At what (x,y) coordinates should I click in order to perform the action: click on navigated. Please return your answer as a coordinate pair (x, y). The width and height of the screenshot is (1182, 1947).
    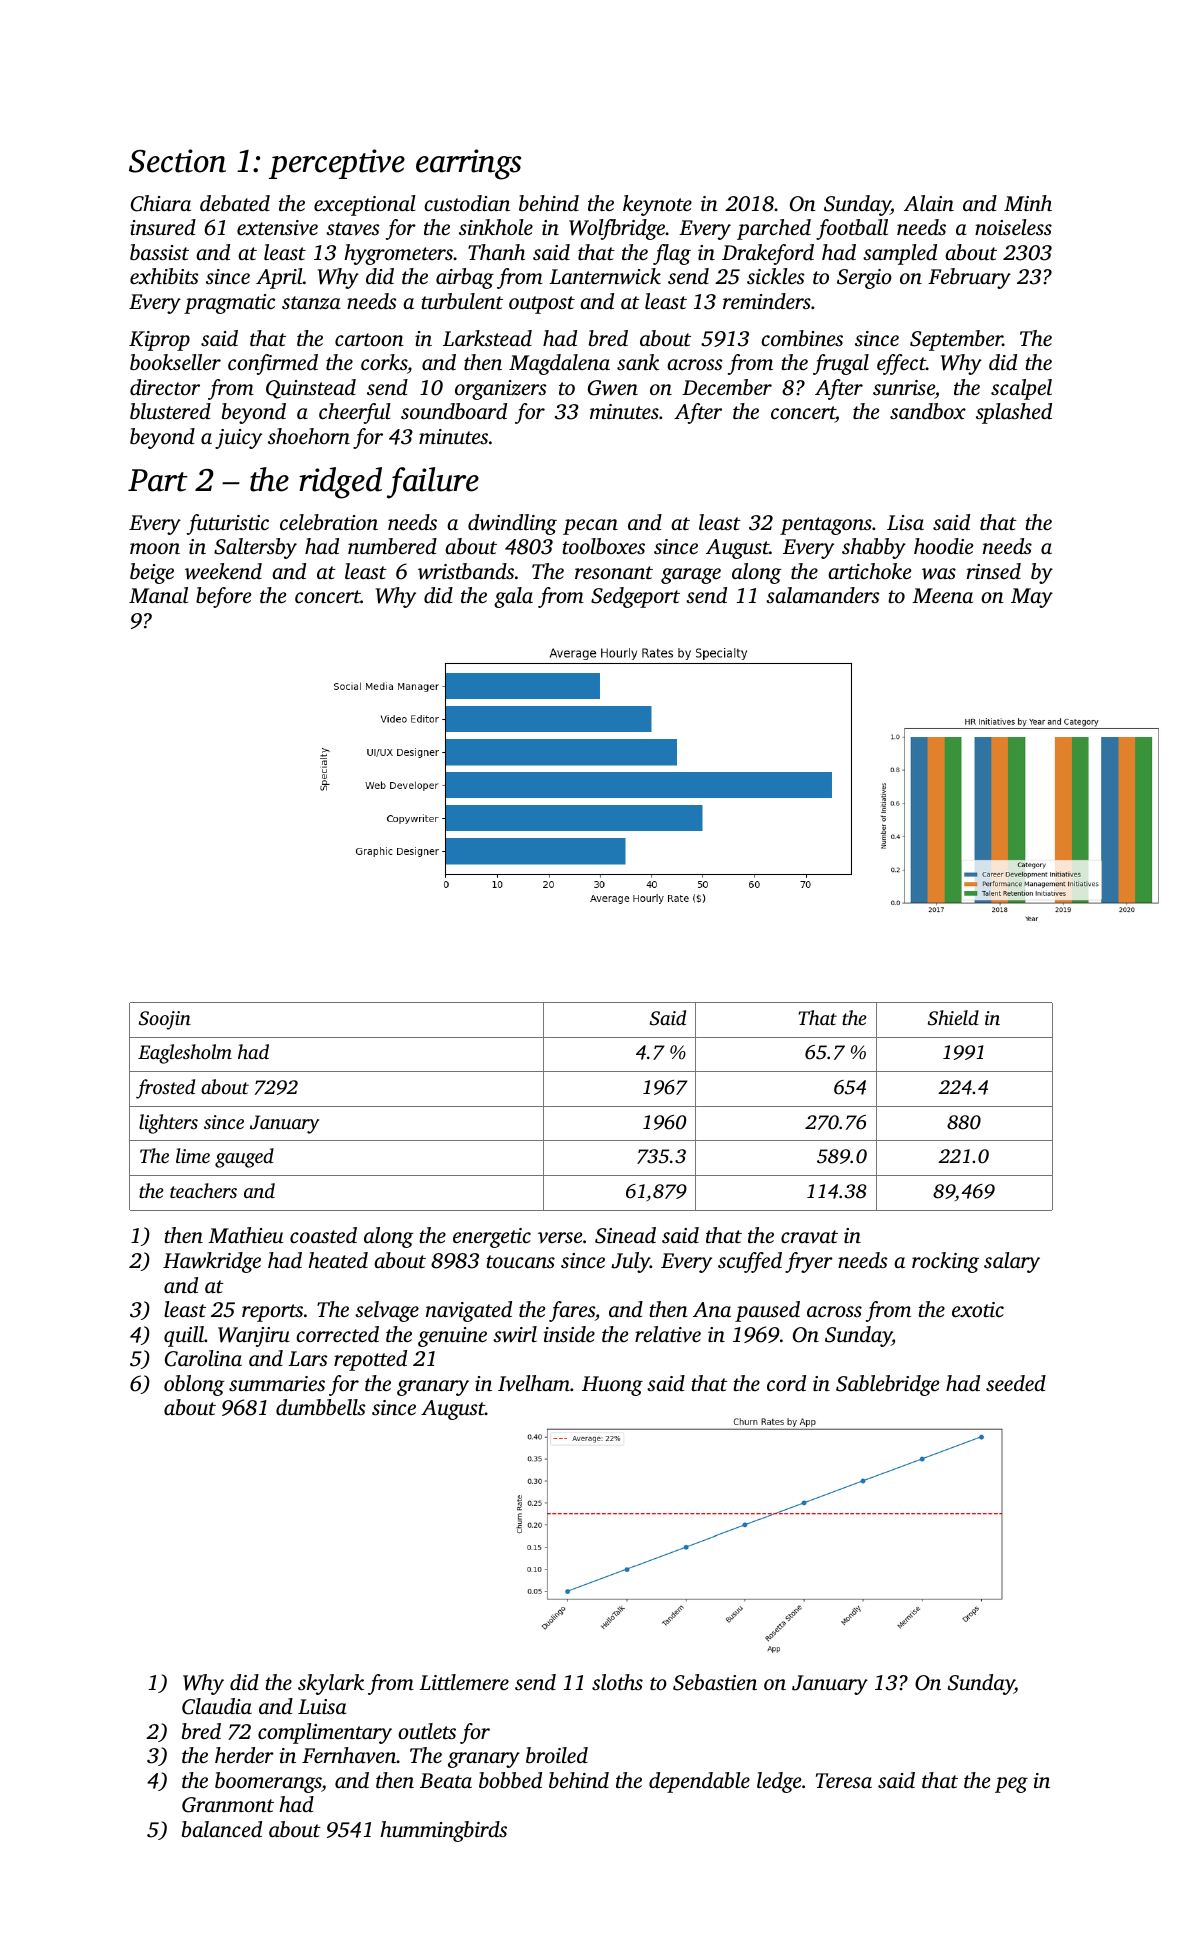
    Looking at the image, I should click on (469, 1311).
